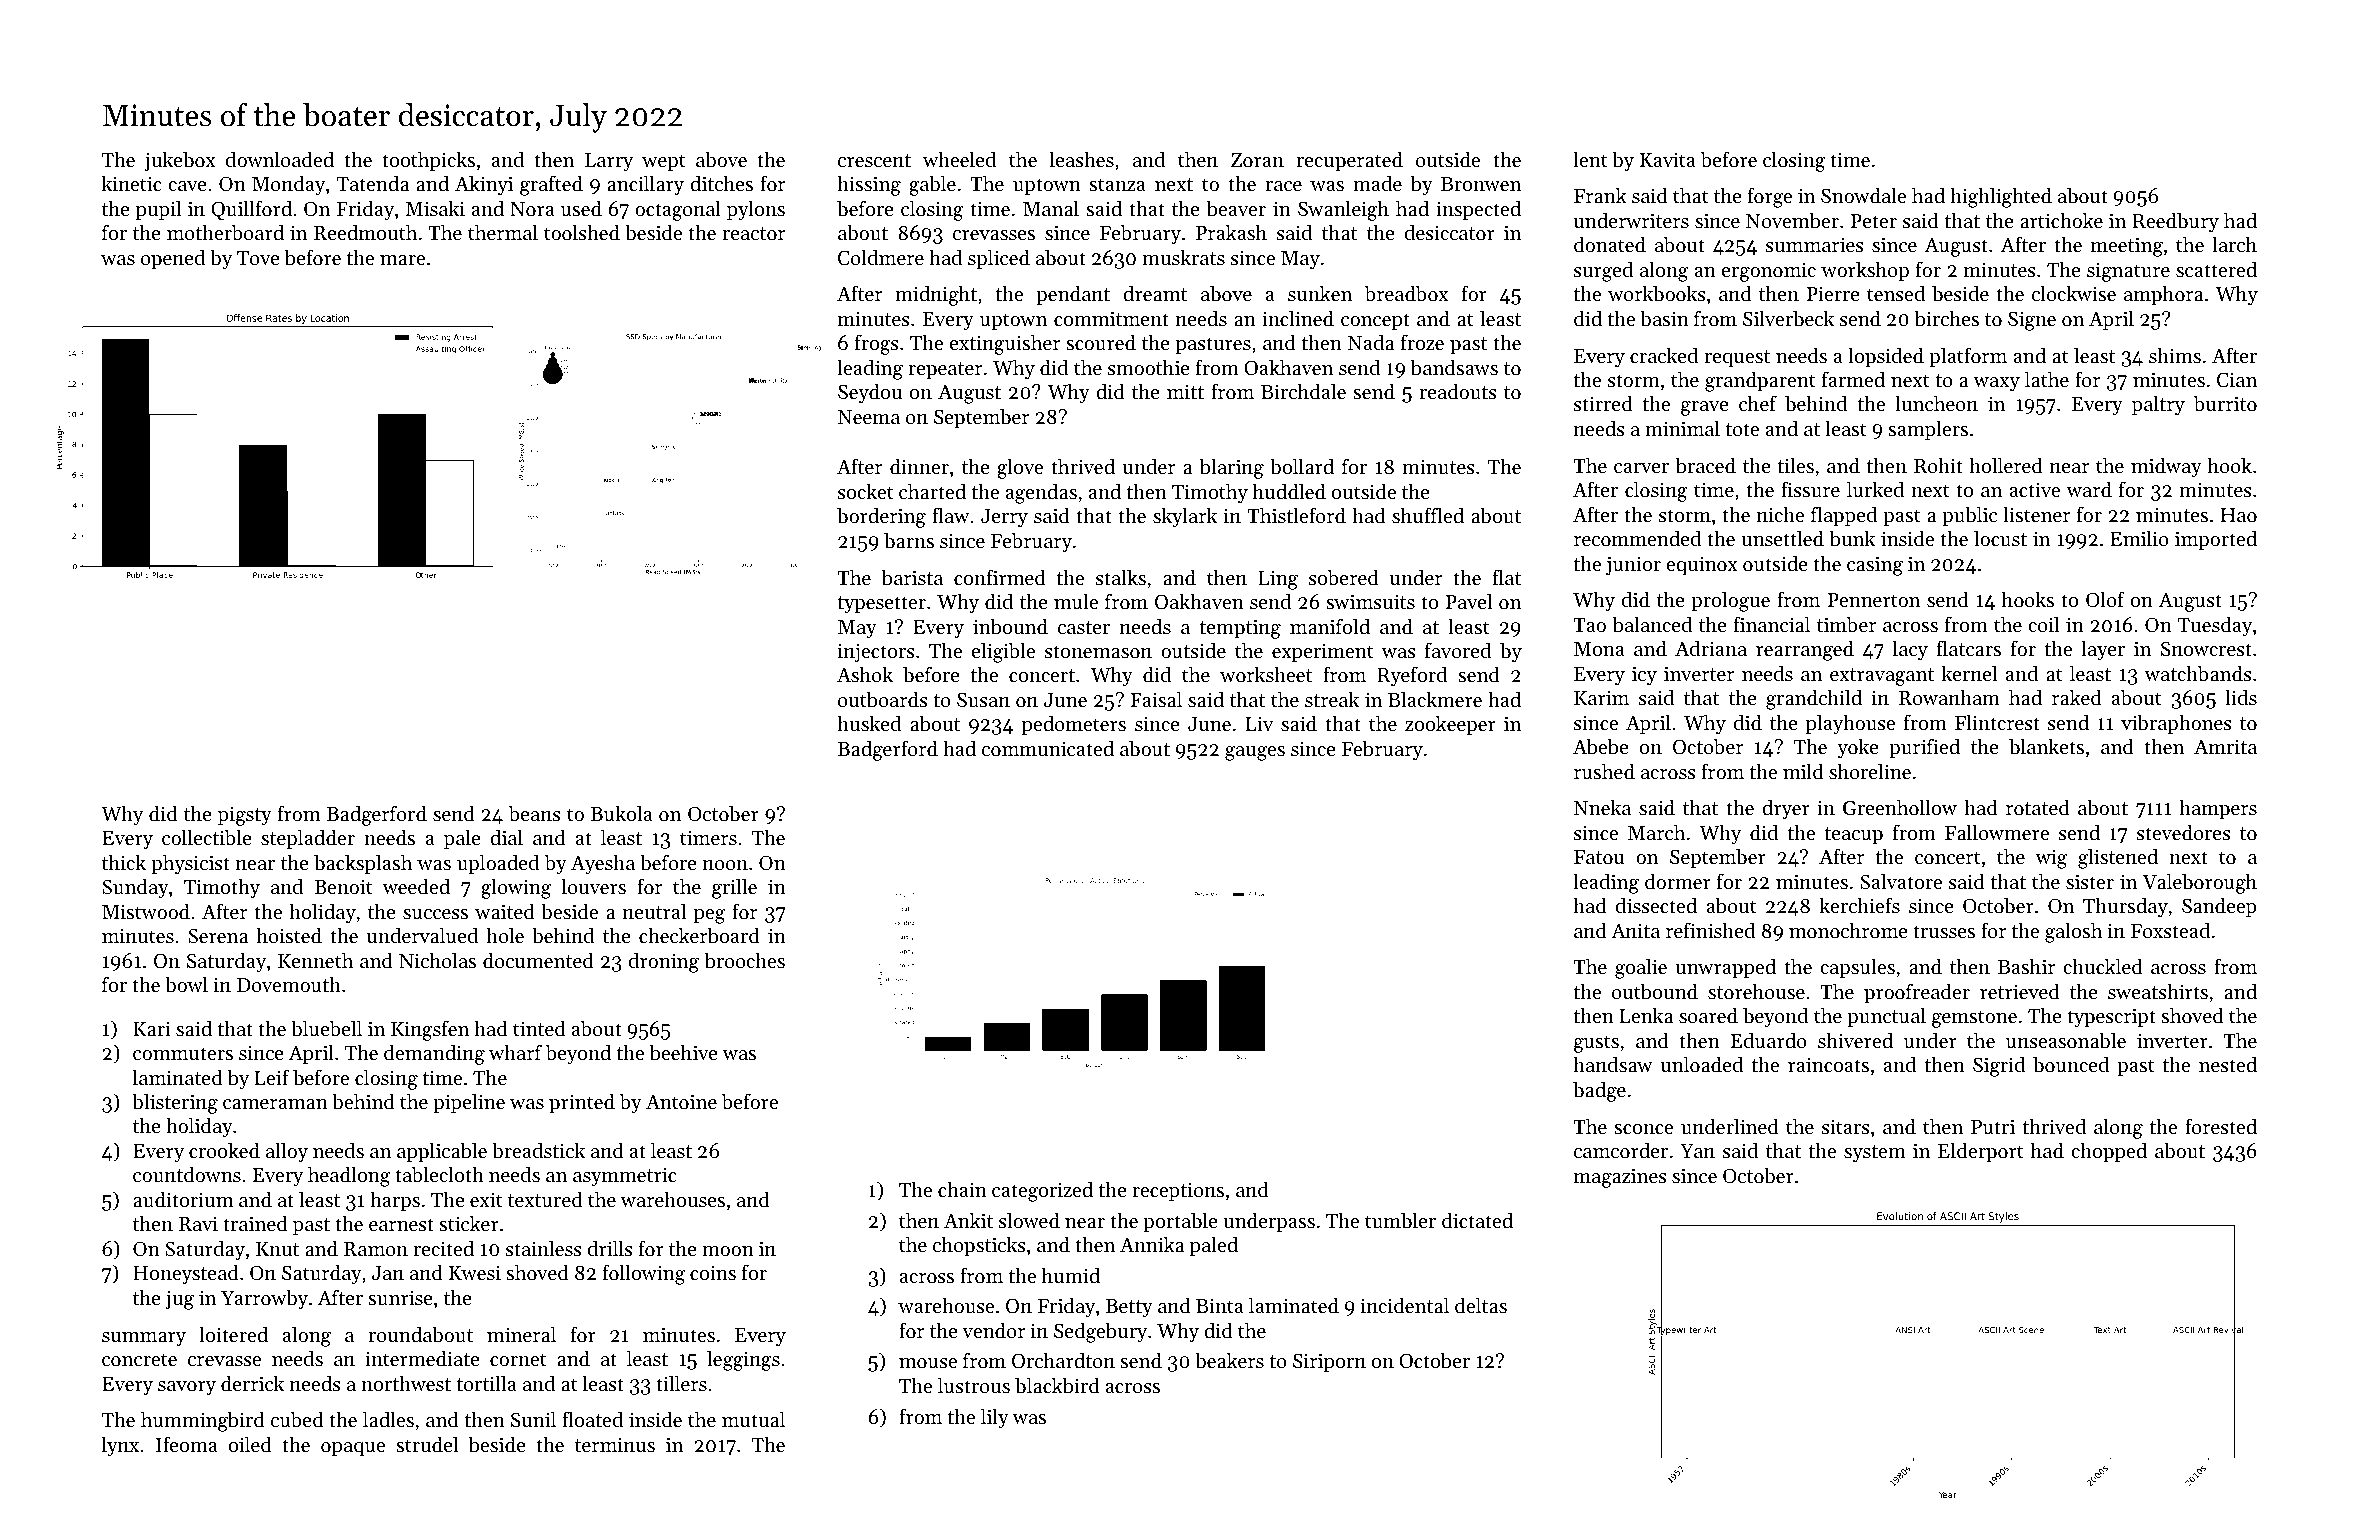 This screenshot has height=1526, width=2359. What do you see at coordinates (180, 161) in the screenshot?
I see `jukebox` at bounding box center [180, 161].
